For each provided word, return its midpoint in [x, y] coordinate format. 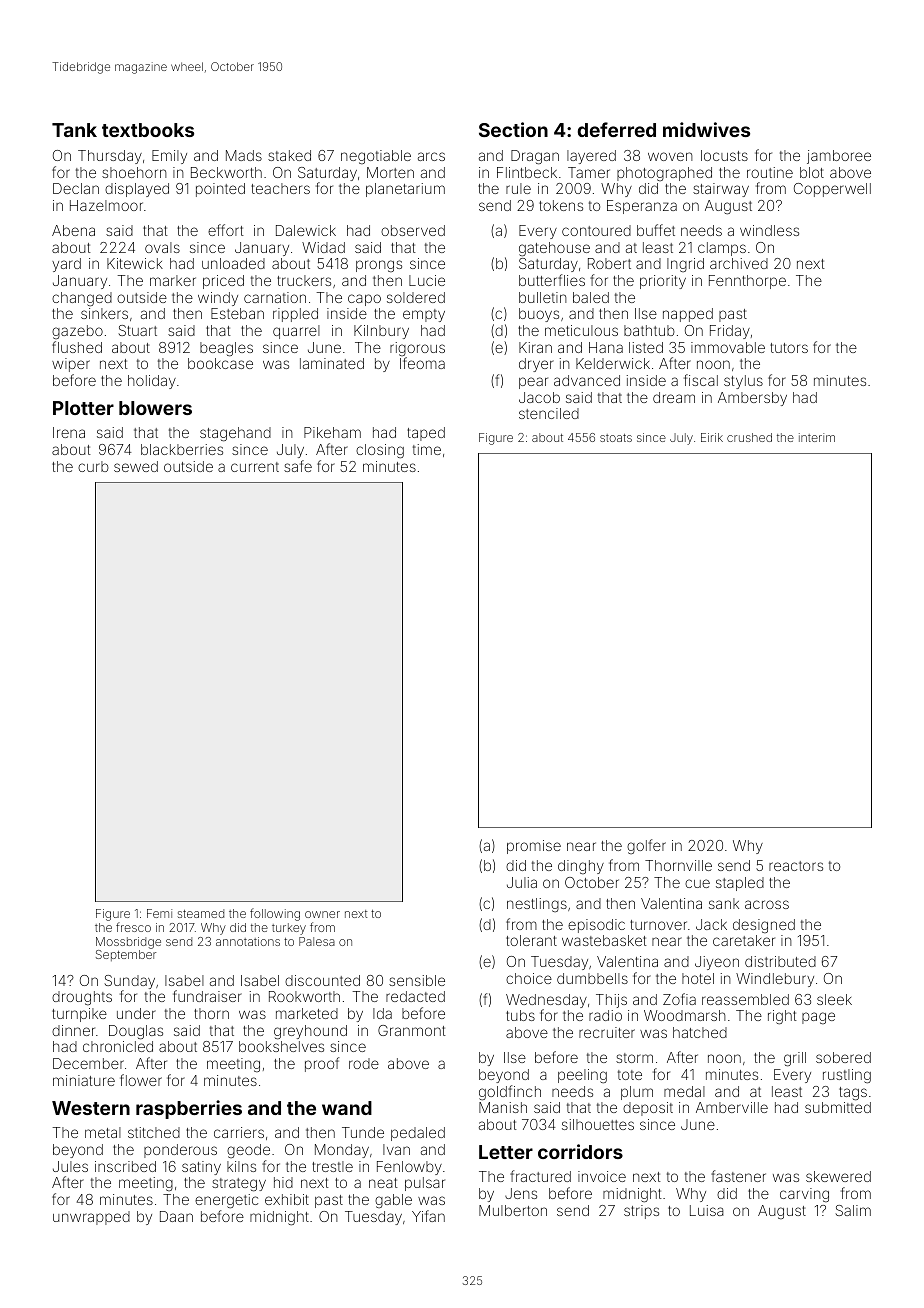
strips [641, 1212]
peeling [582, 1076]
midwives [706, 129]
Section [513, 129]
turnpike [79, 1015]
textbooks [148, 130]
